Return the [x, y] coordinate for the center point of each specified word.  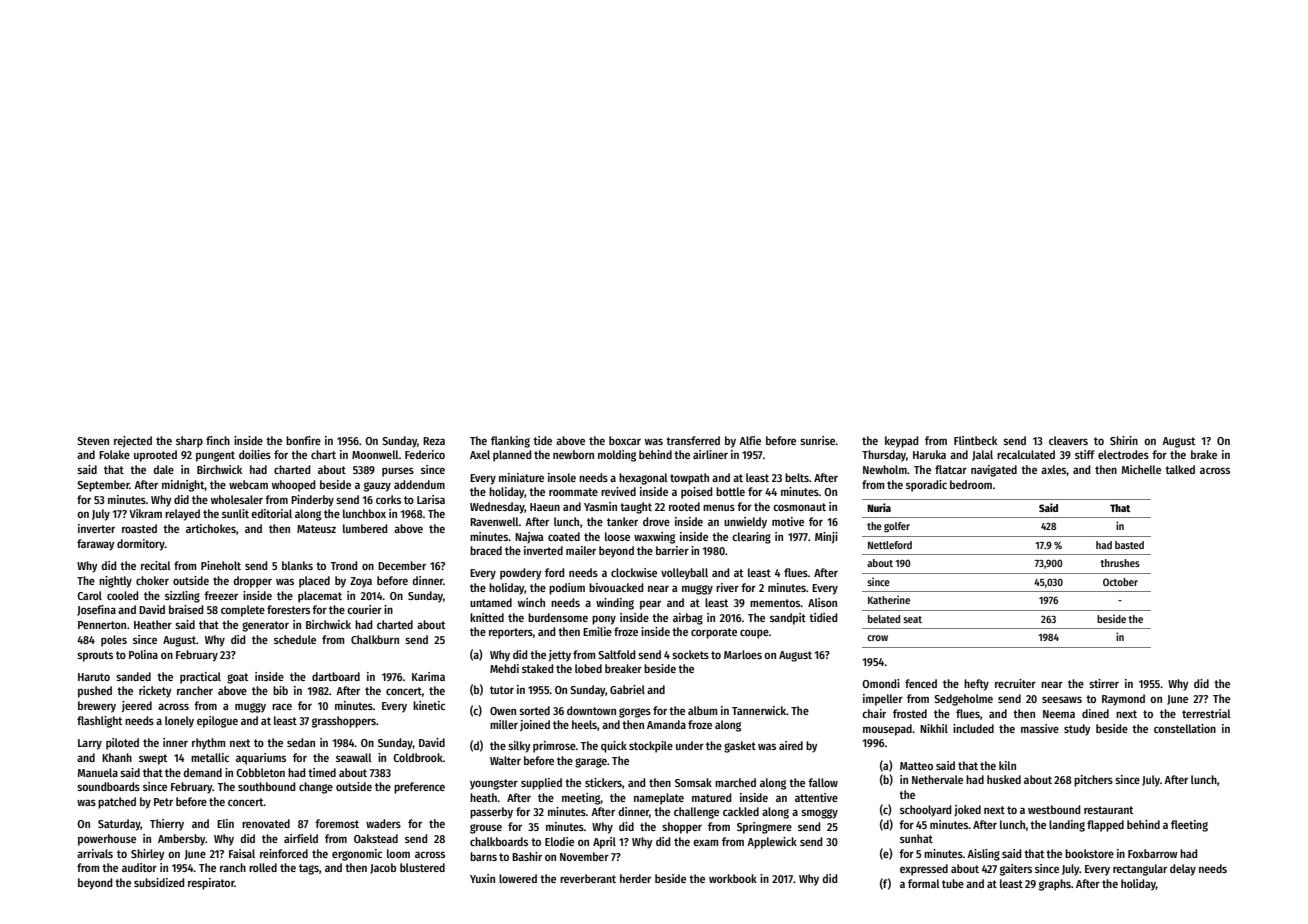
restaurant [1108, 810]
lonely [179, 722]
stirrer [1104, 683]
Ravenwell [494, 521]
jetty [560, 656]
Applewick [772, 843]
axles [1054, 470]
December [402, 565]
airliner [710, 454]
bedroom [971, 484]
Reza [434, 441]
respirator [211, 884]
